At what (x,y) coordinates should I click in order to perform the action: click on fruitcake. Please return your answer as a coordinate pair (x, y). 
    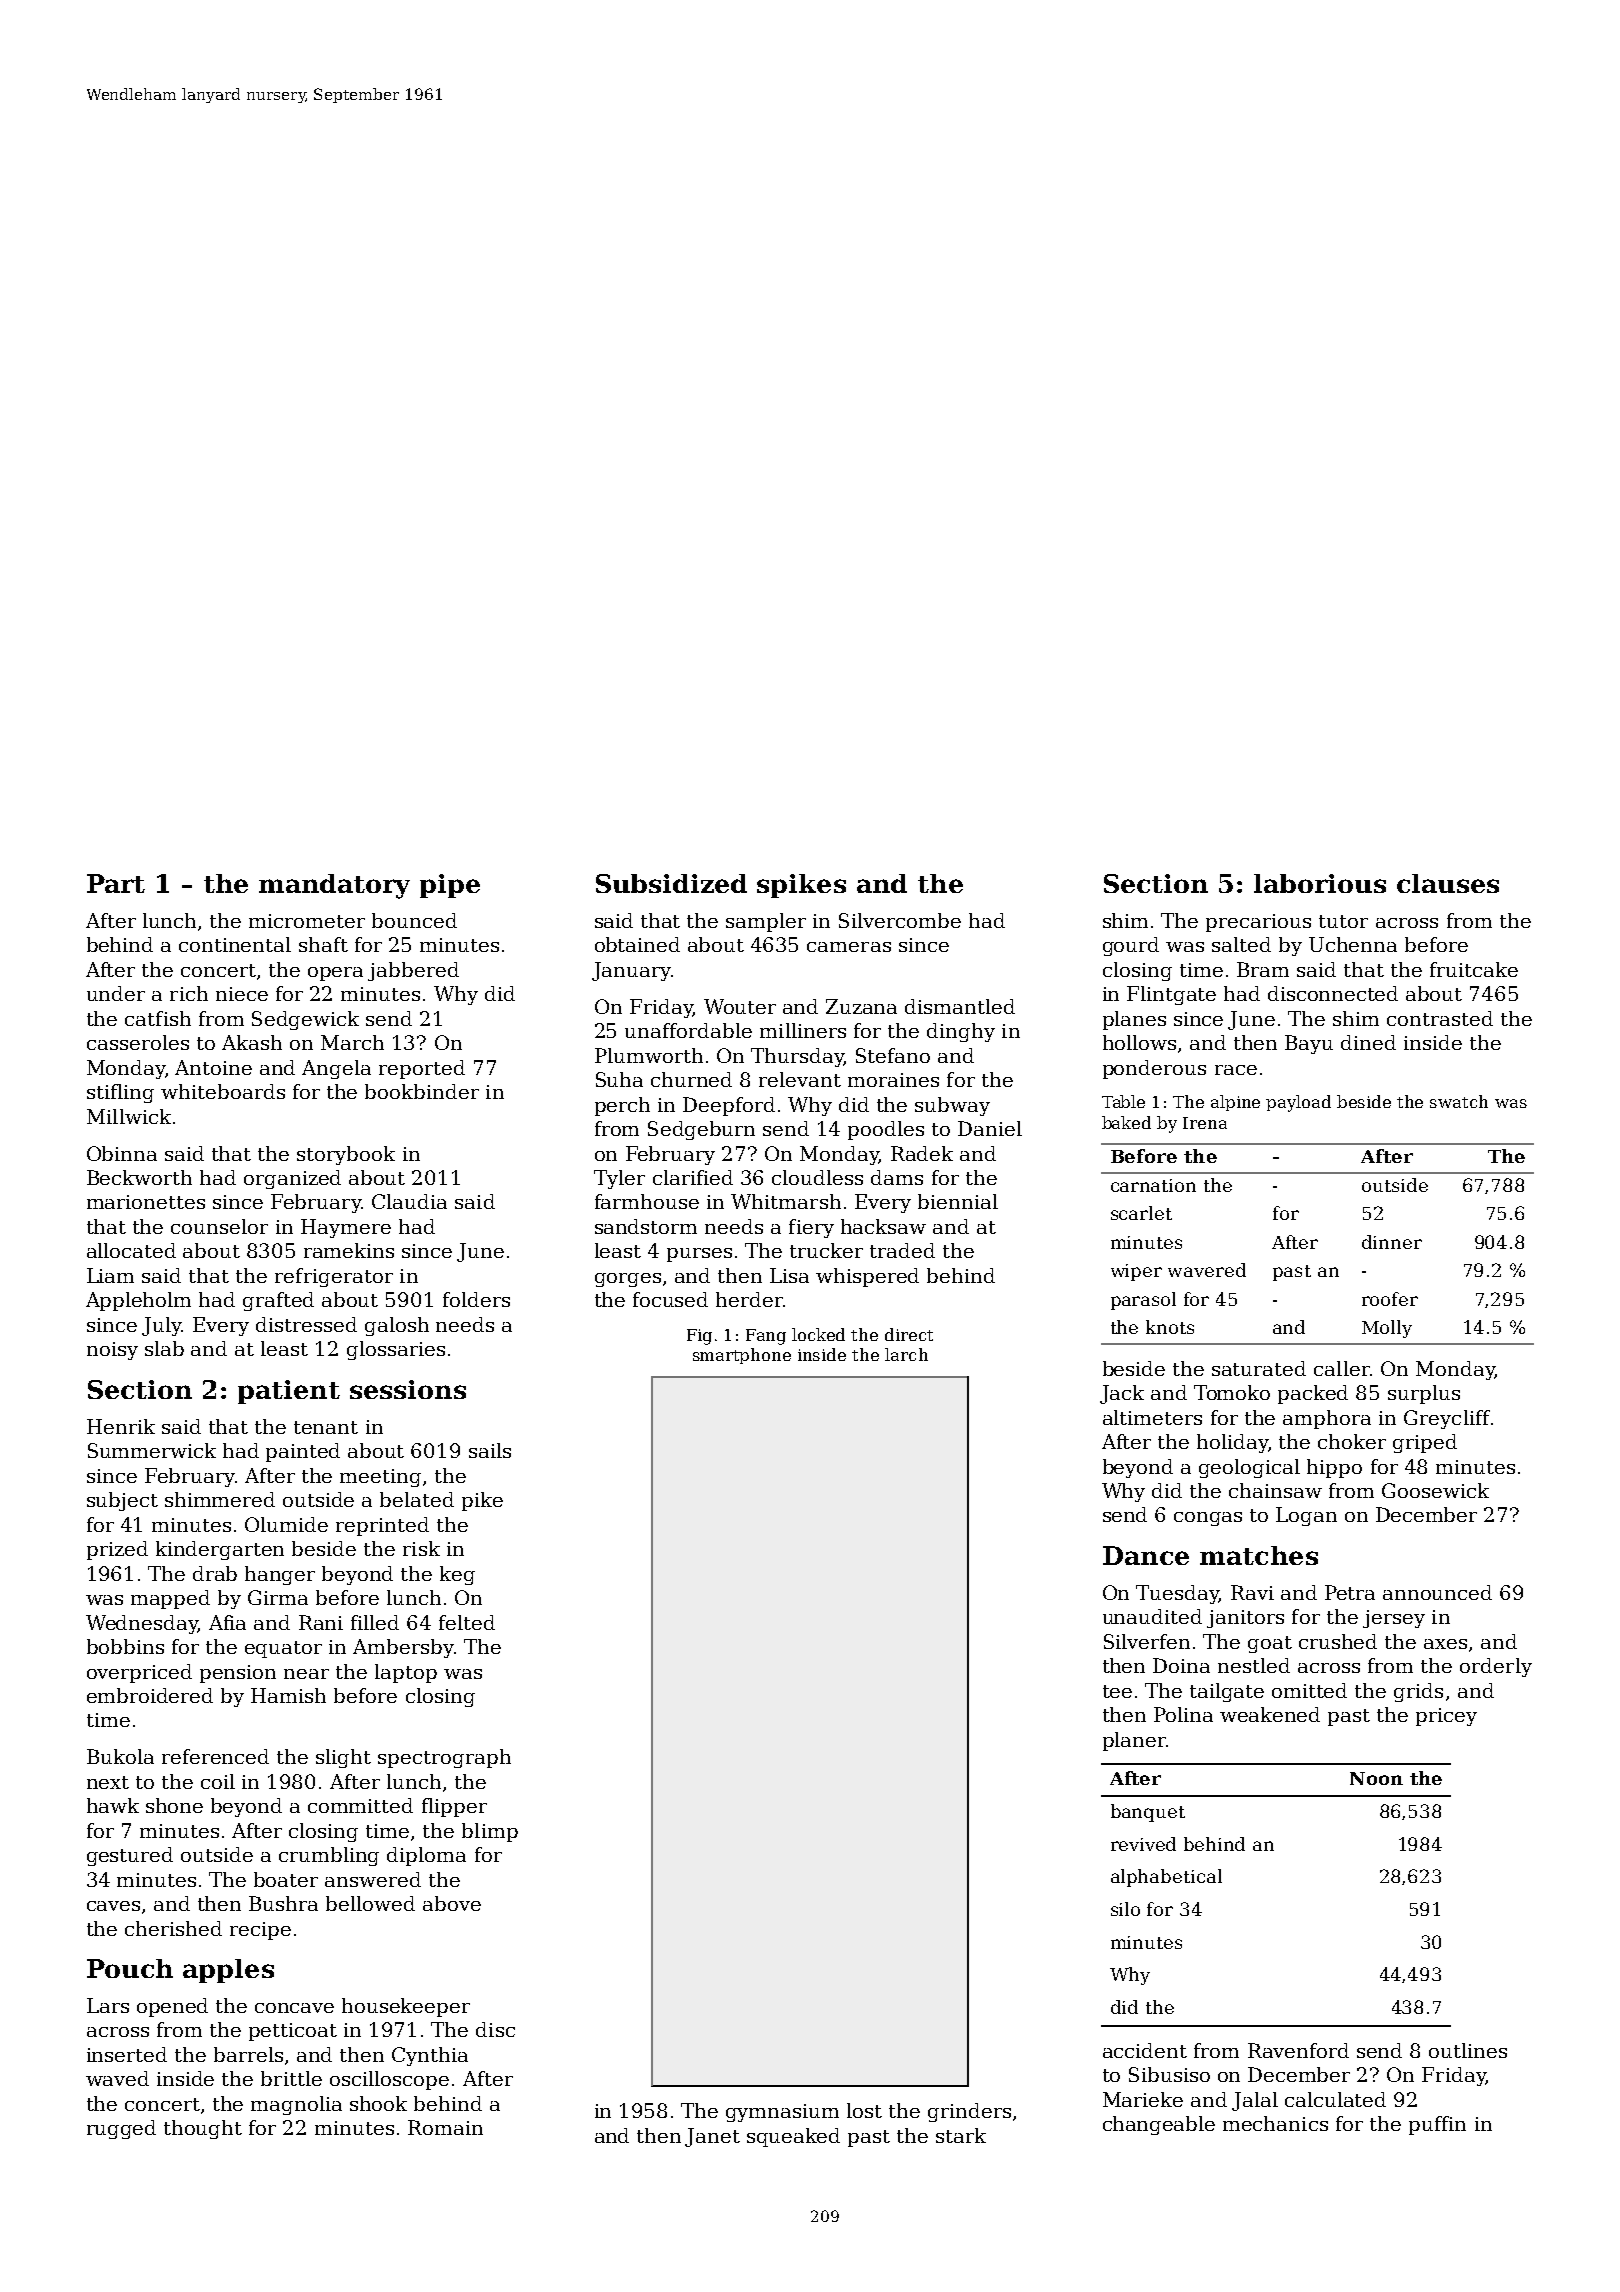
    Looking at the image, I should click on (1474, 969).
